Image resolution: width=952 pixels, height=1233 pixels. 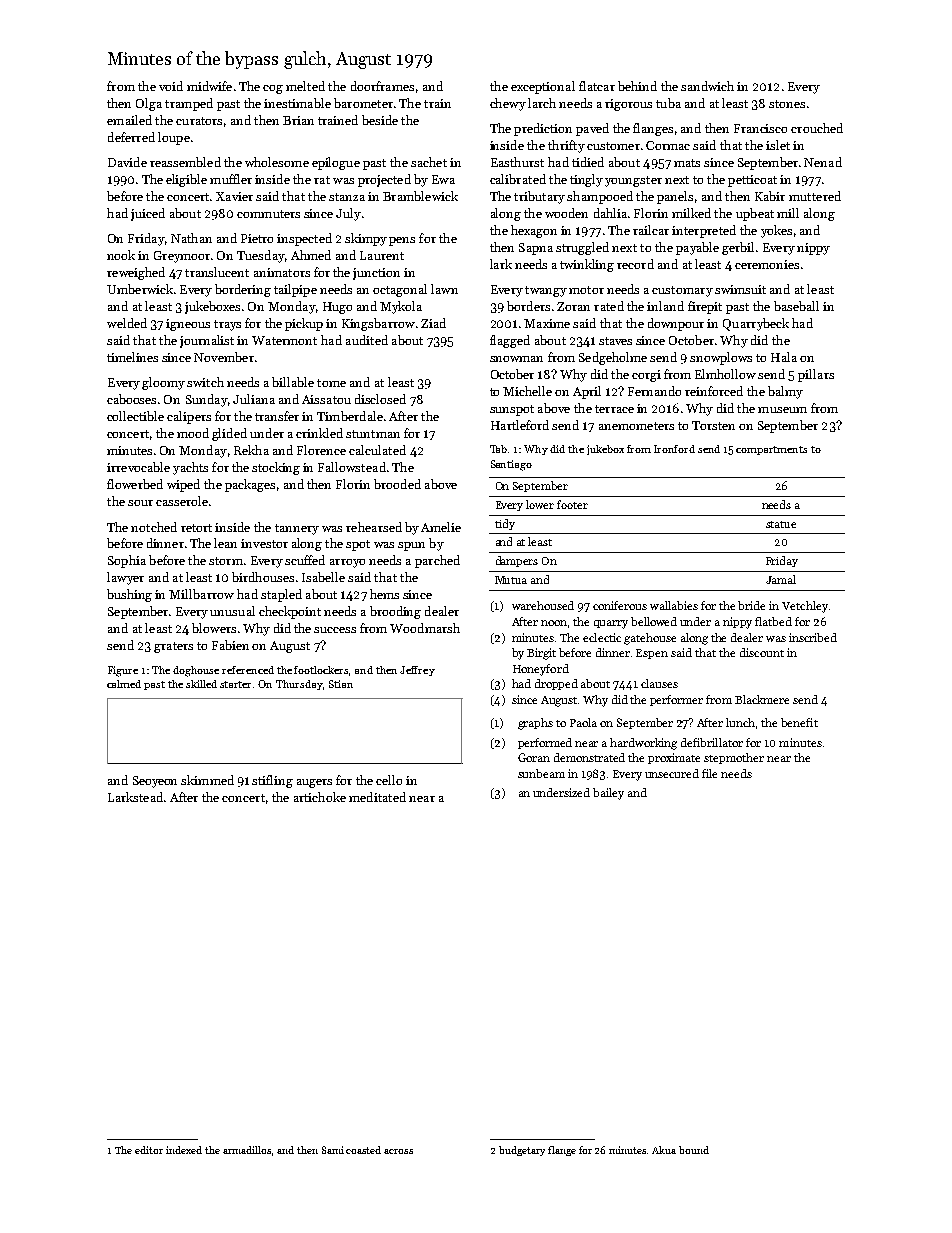 I want to click on glided, so click(x=229, y=434).
